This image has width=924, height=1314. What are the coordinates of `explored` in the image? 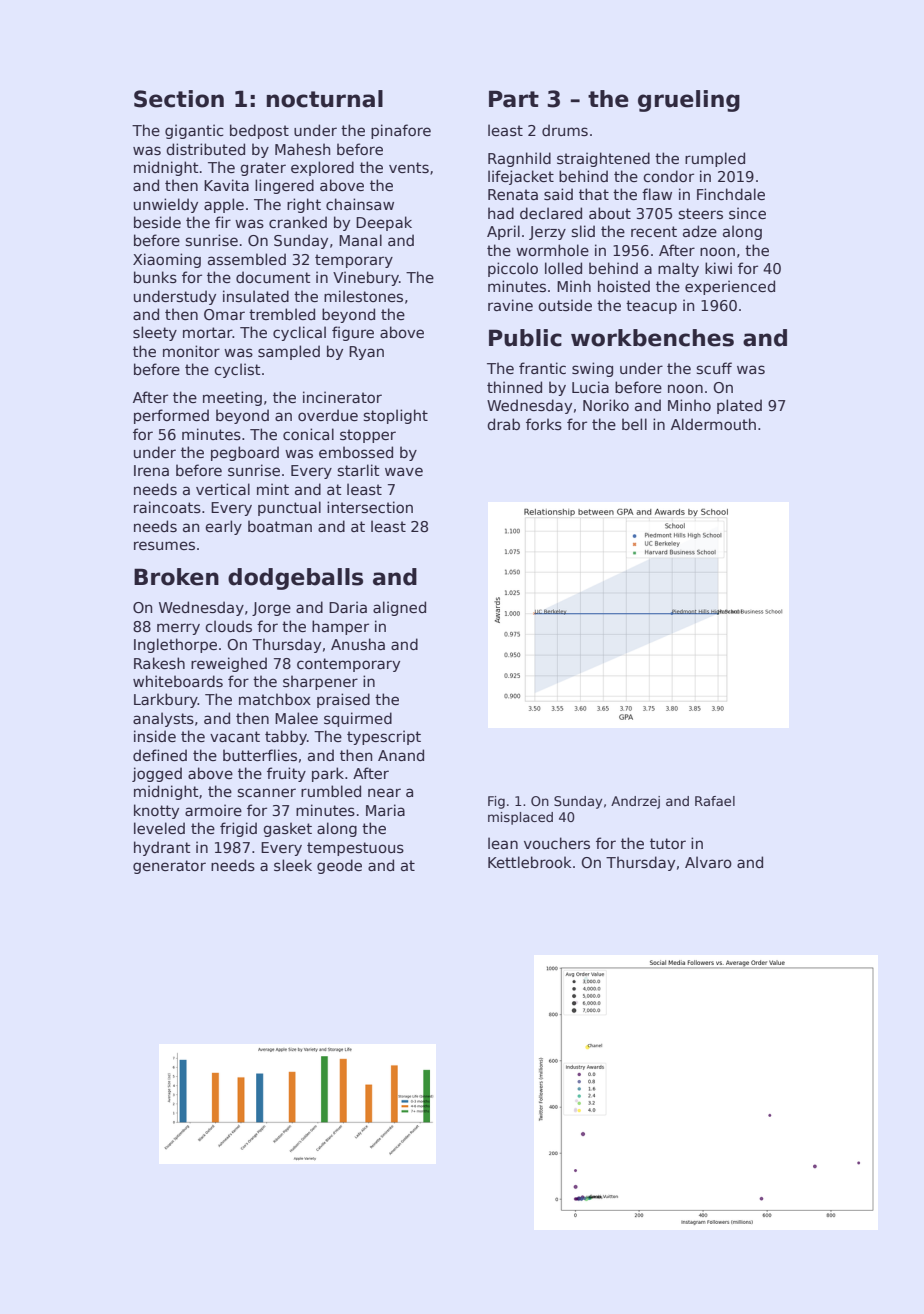 It's located at (322, 168).
